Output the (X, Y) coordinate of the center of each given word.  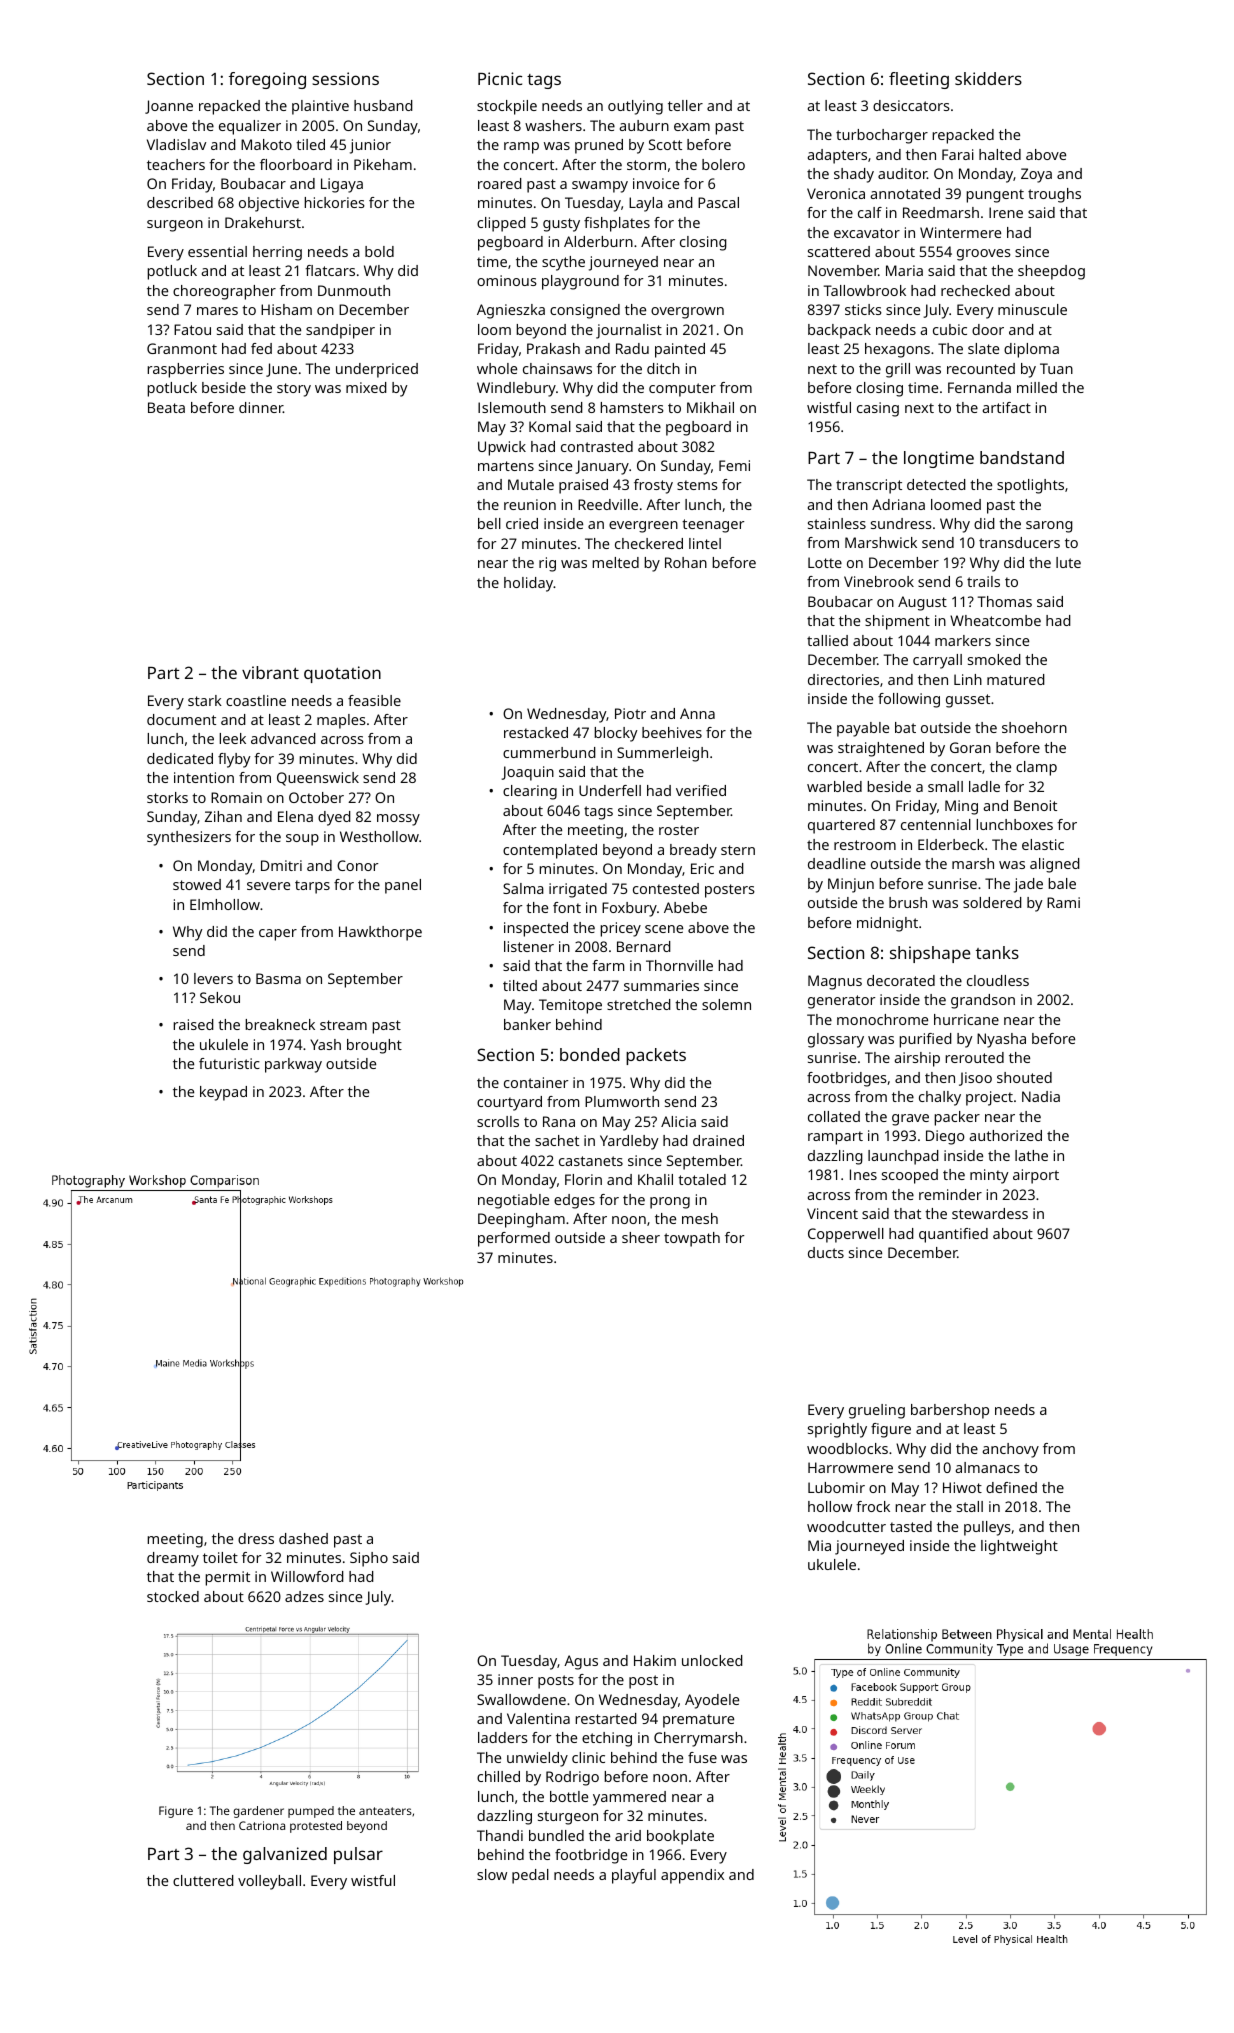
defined (1011, 1487)
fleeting (919, 80)
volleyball (269, 1882)
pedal (530, 1876)
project (989, 1098)
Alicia (678, 1121)
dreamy (173, 1559)
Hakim (655, 1660)
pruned (599, 146)
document (181, 719)
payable (863, 729)
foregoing (267, 80)
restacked (536, 732)
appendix (692, 1876)
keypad (223, 1093)
